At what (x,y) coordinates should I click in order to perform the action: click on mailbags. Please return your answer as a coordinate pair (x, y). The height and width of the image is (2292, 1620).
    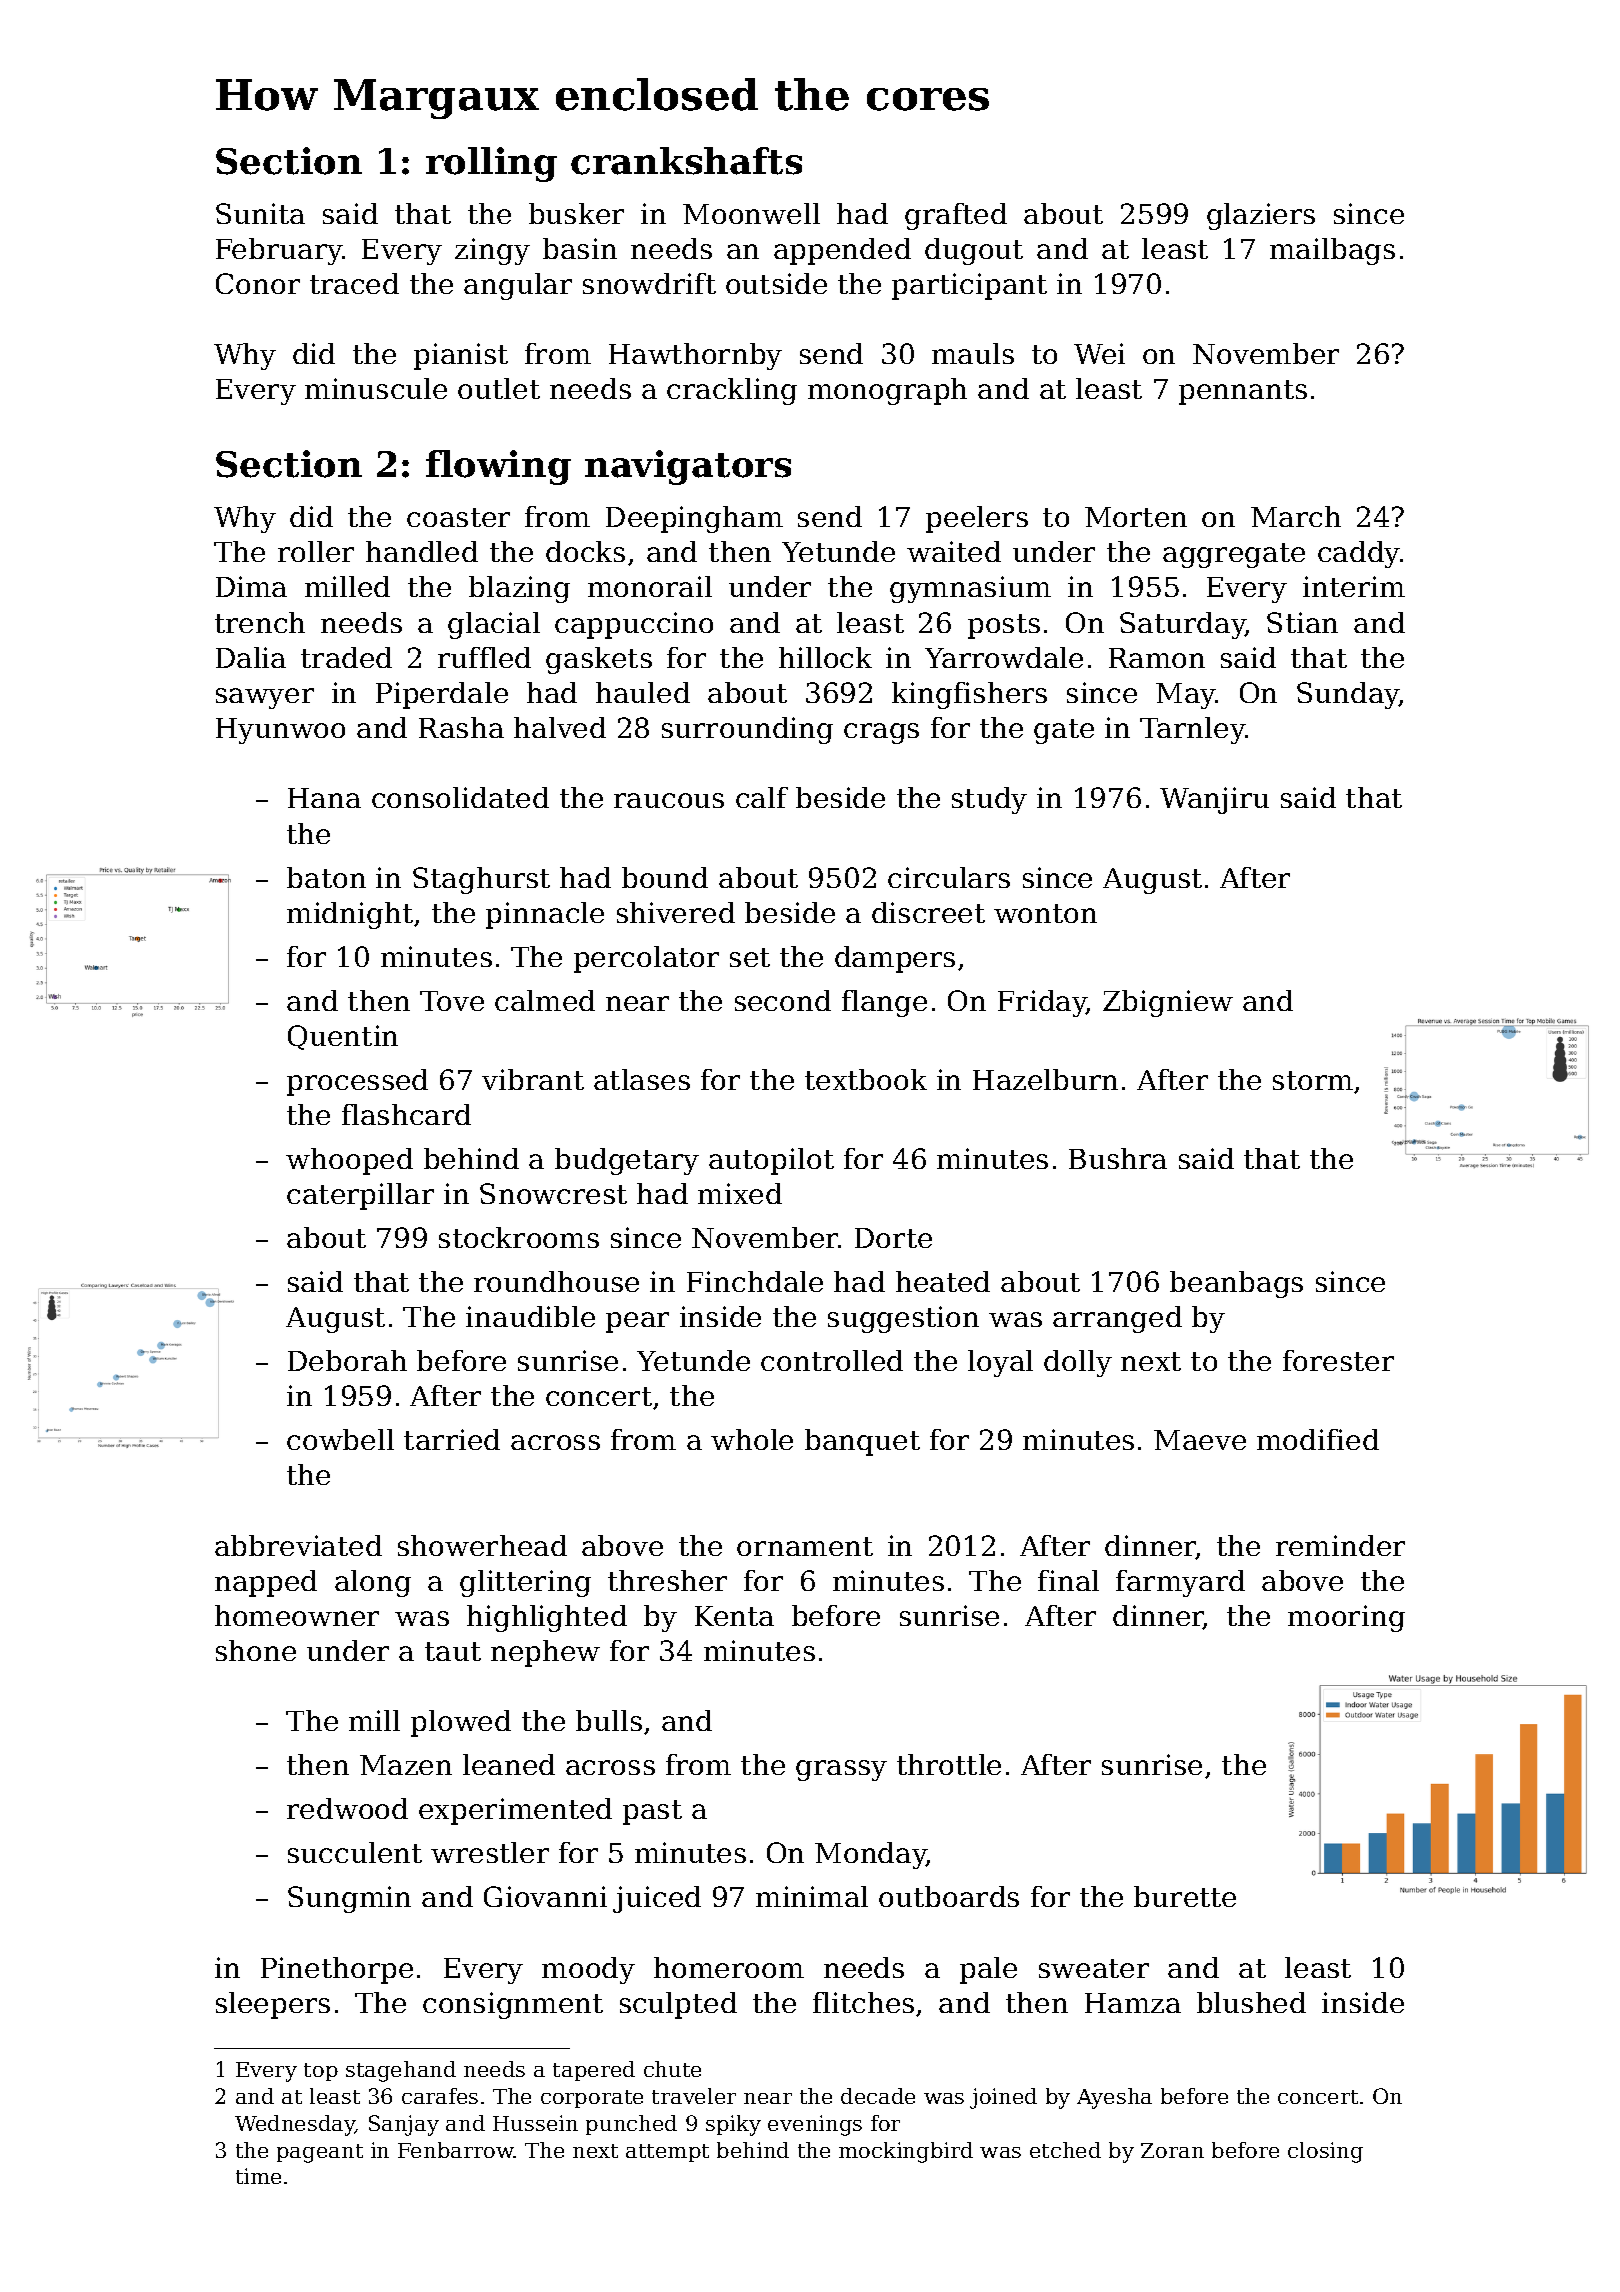
    Looking at the image, I should click on (1332, 251).
